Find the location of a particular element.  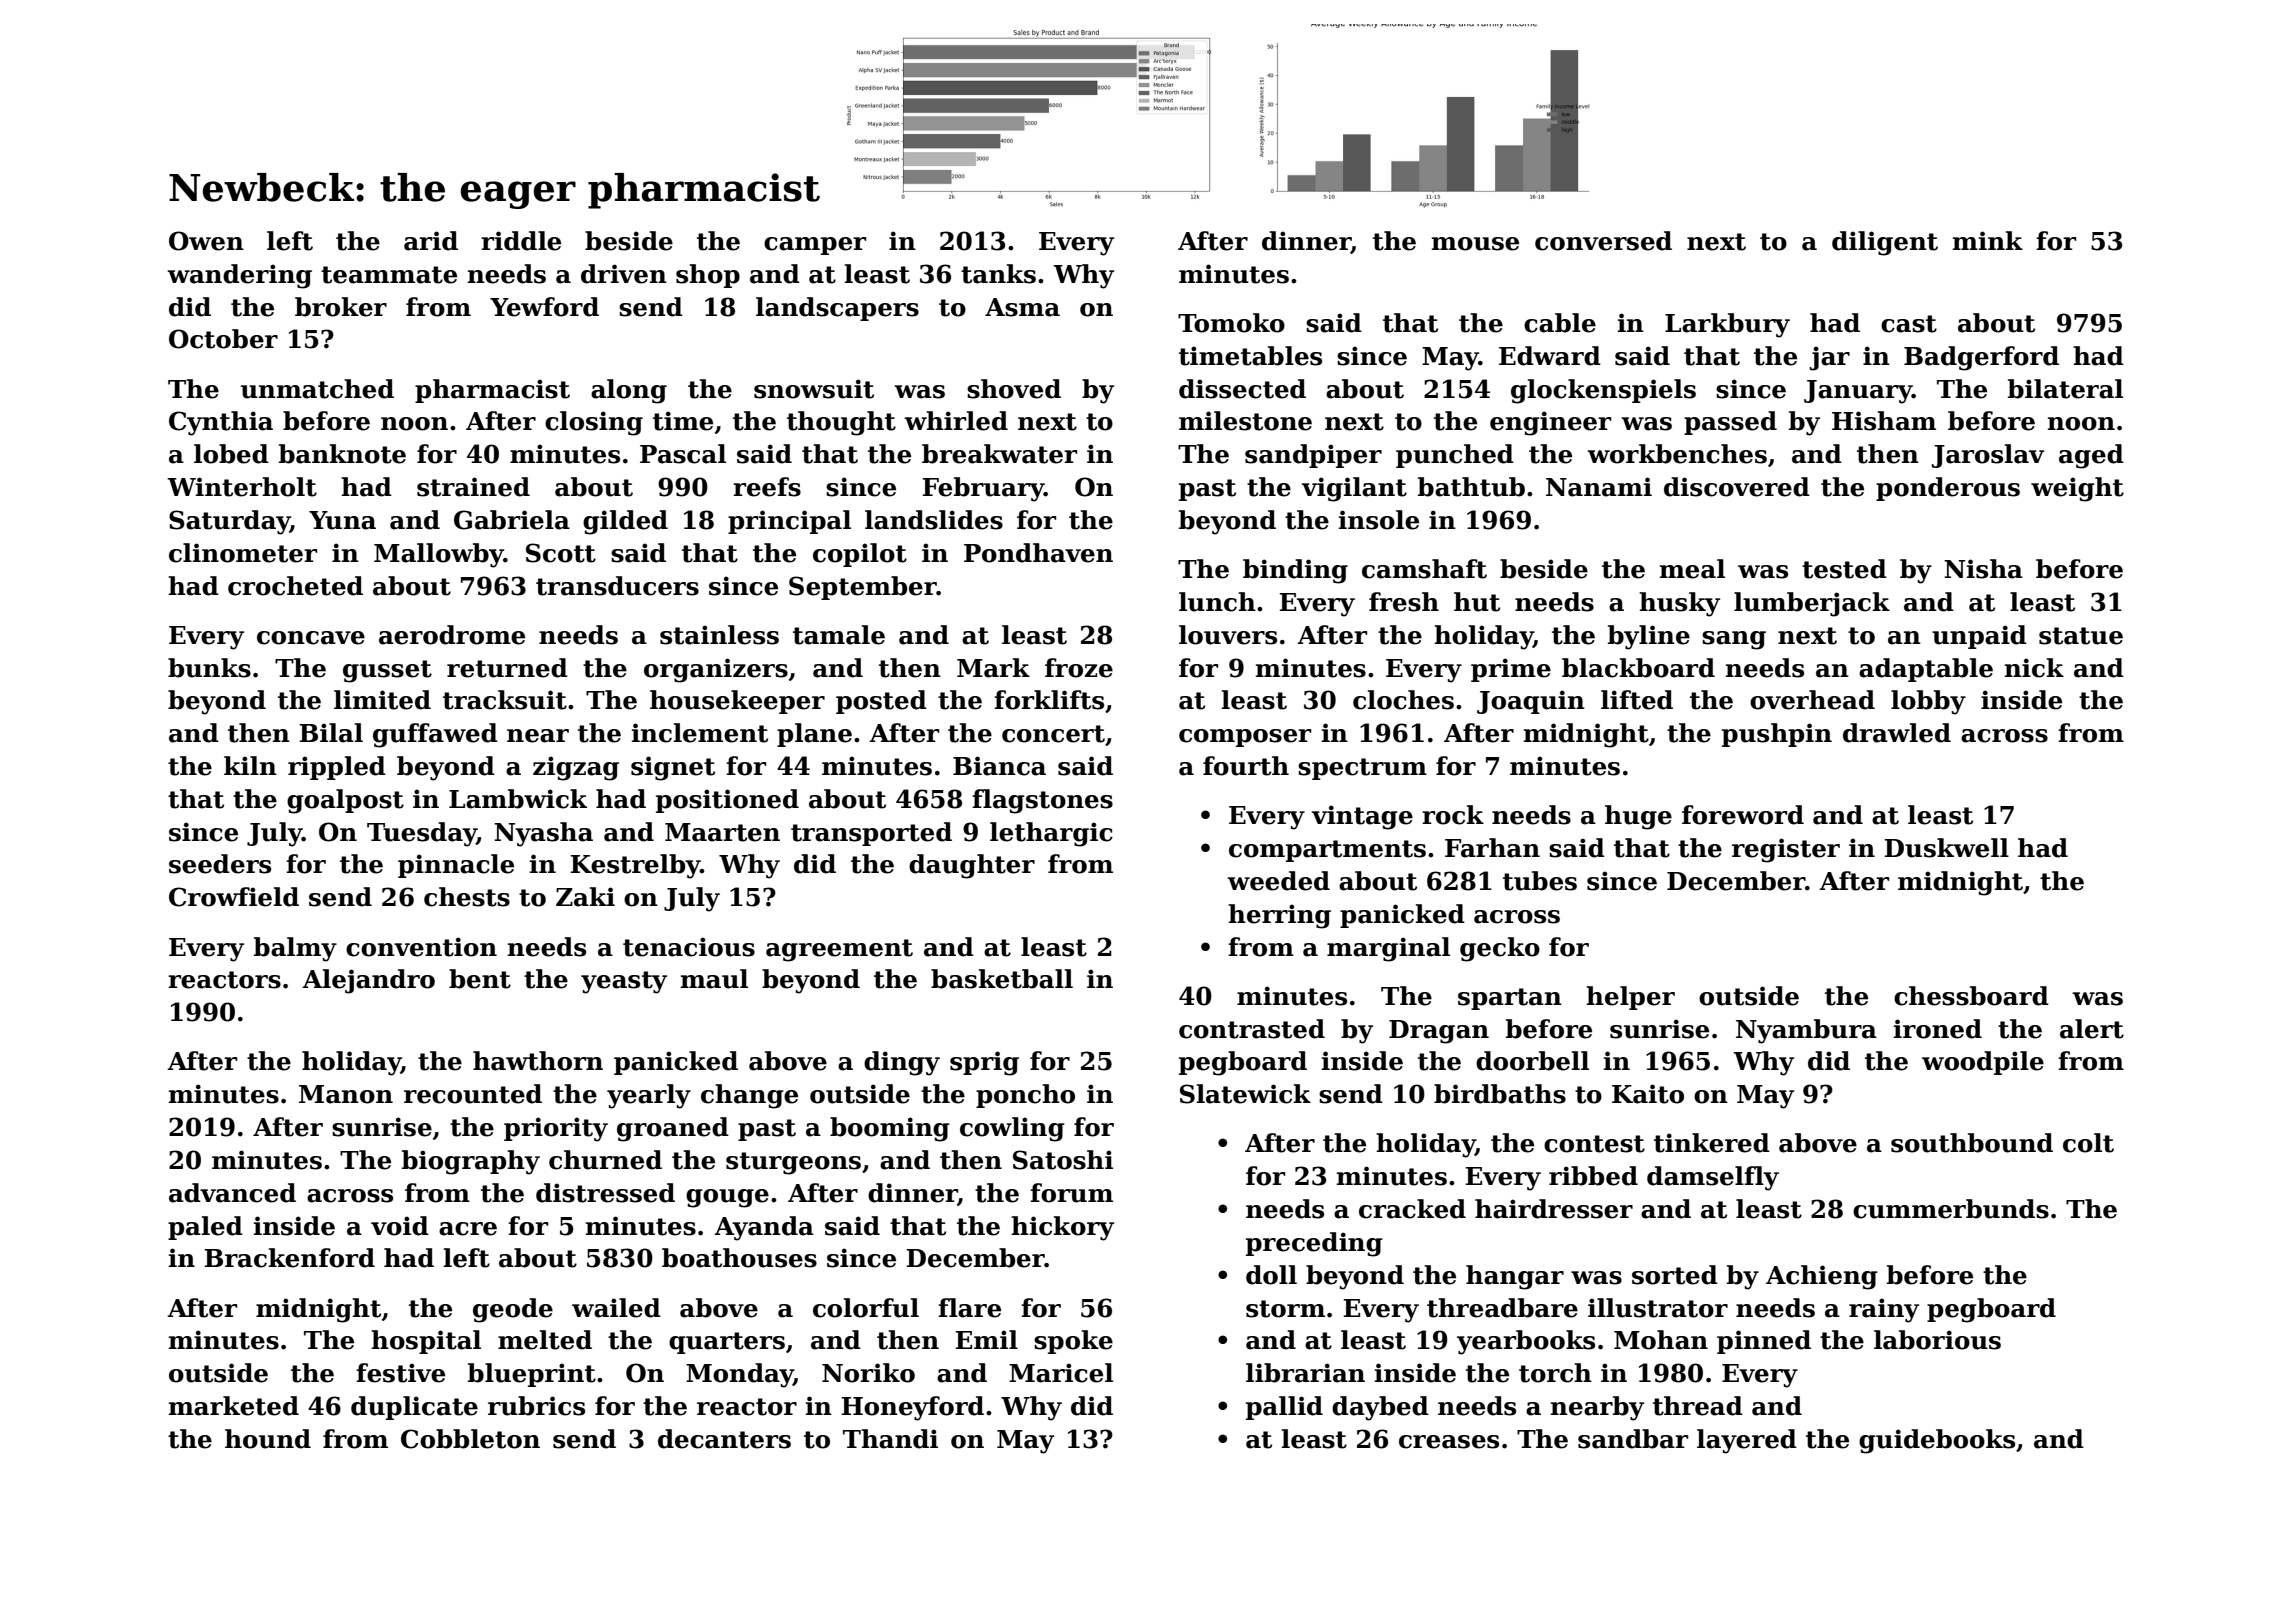

cast is located at coordinates (1909, 324).
